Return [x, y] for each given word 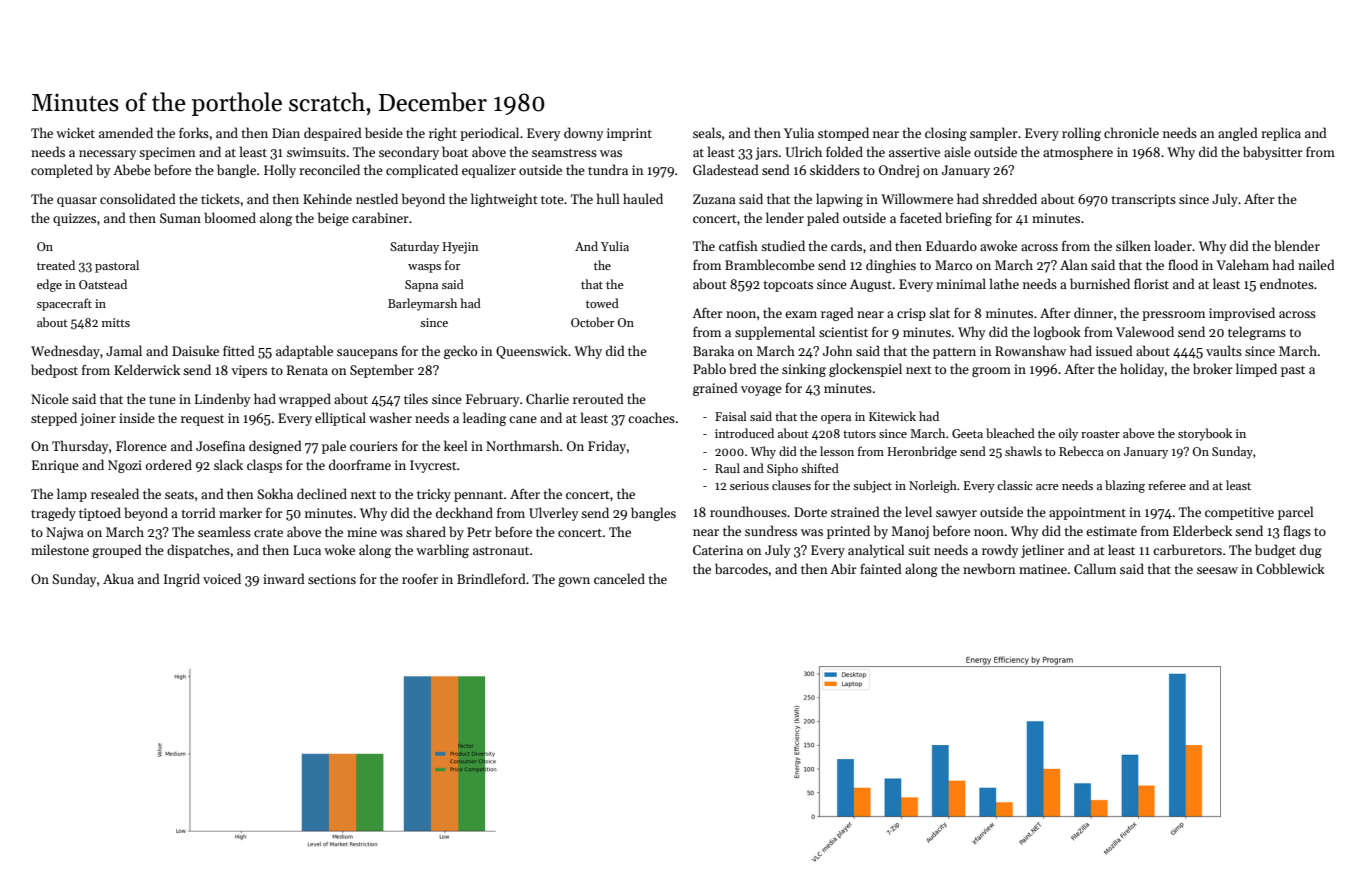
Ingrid [182, 580]
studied [783, 245]
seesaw [1217, 570]
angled [1238, 134]
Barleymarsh [422, 304]
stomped [843, 134]
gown [574, 582]
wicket [75, 132]
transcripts [1143, 200]
